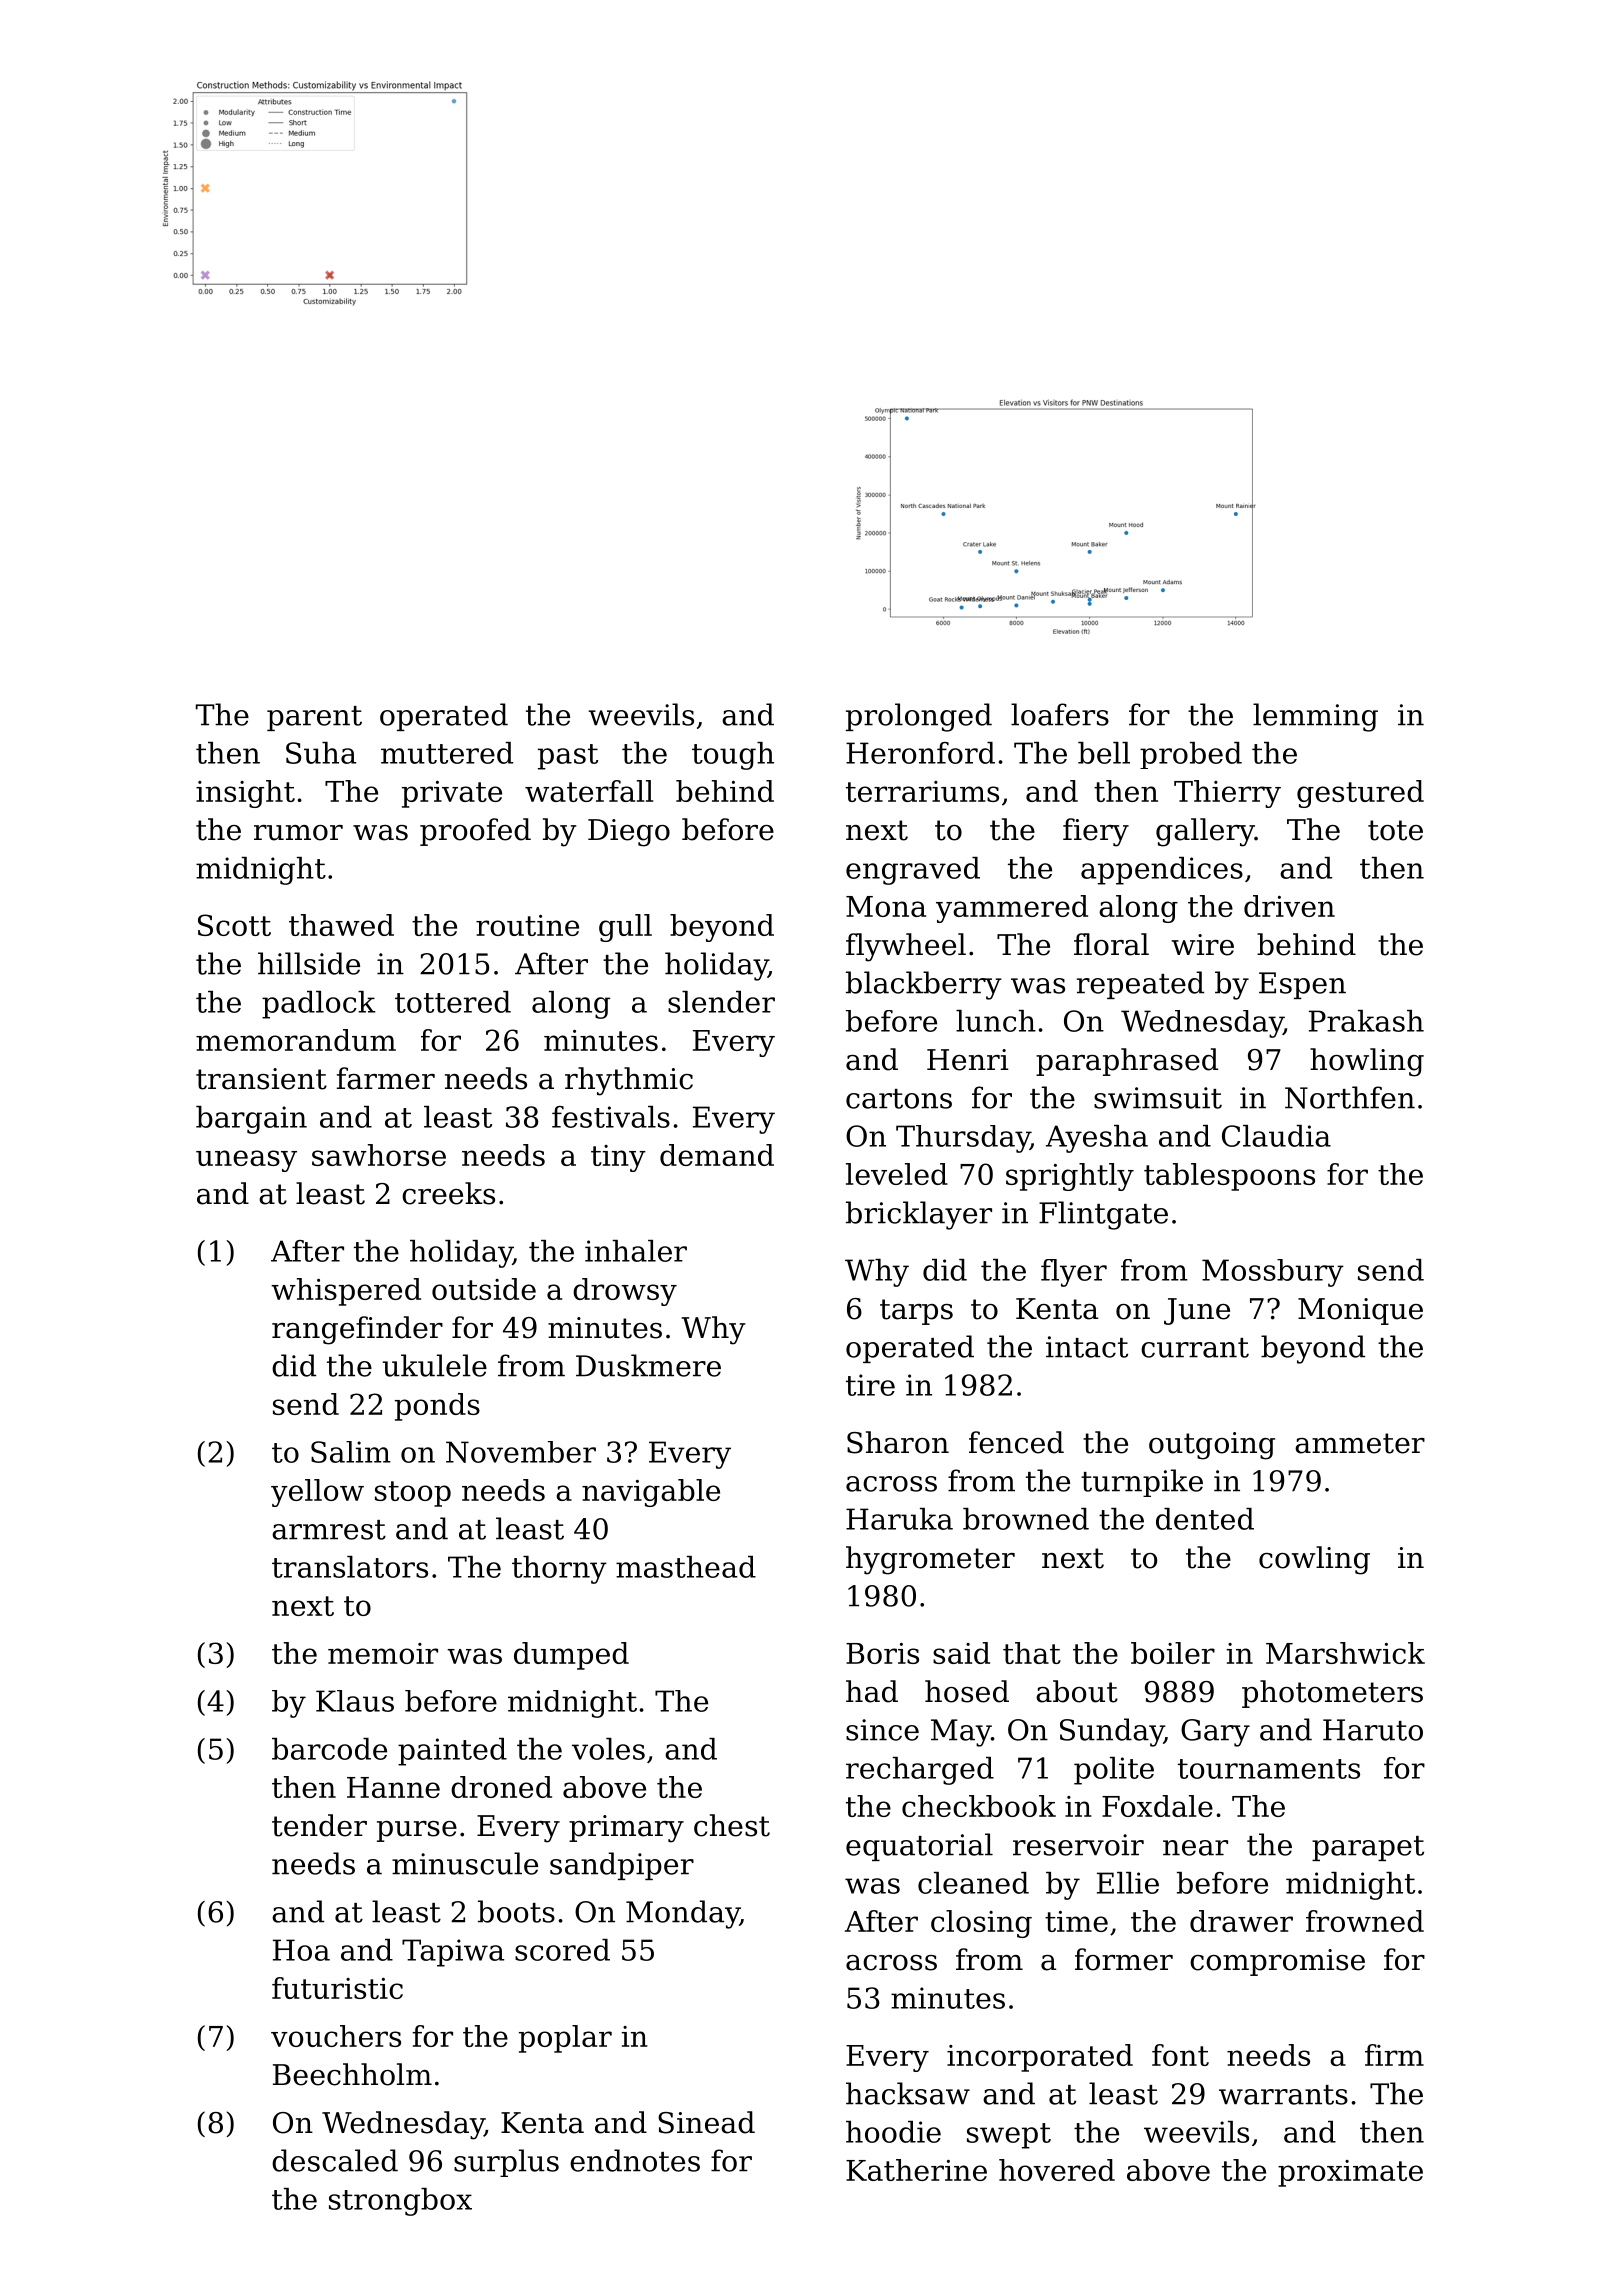 The width and height of the image is (1620, 2292). Describe the element at coordinates (234, 925) in the image. I see `Scott` at that location.
